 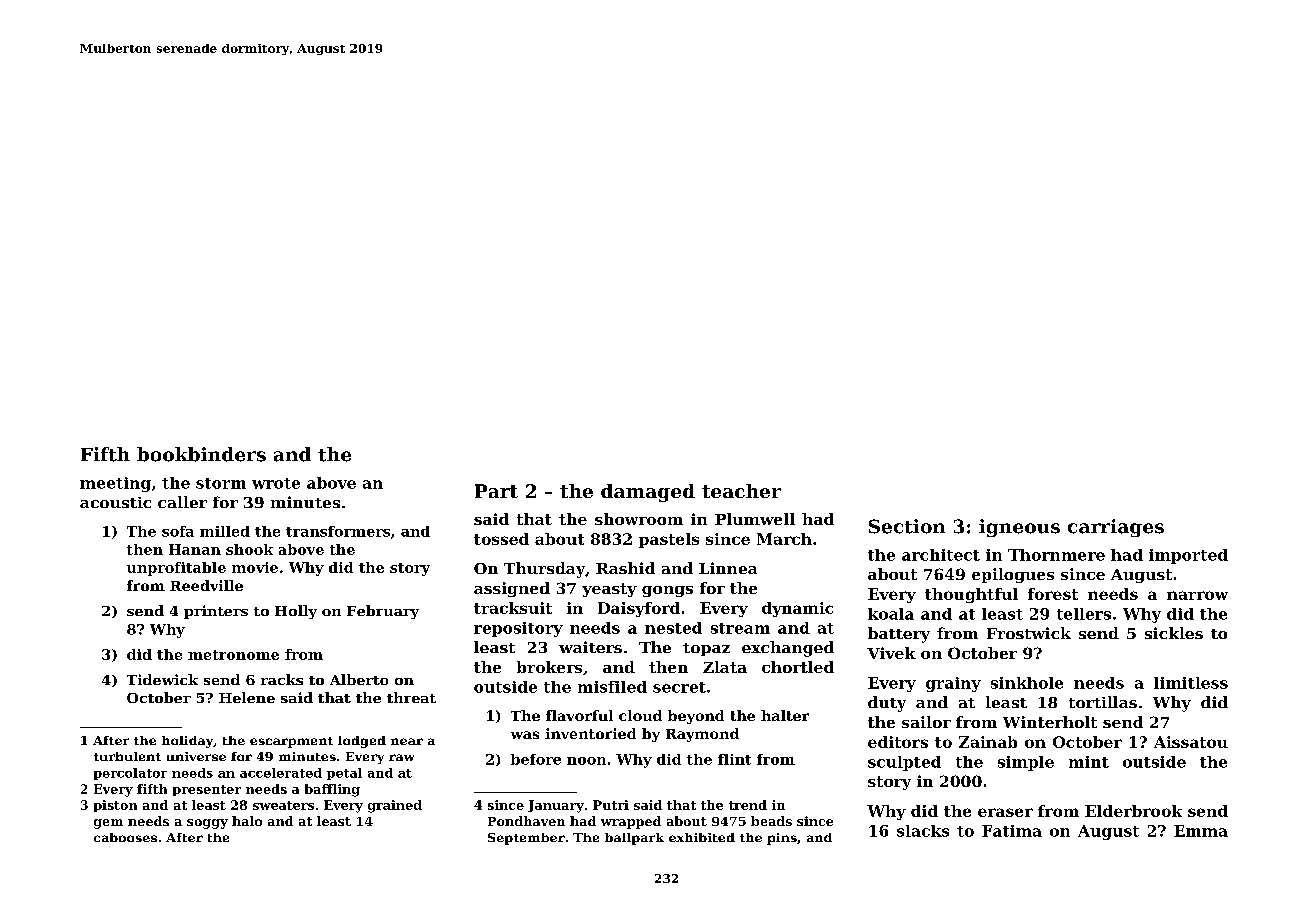 I want to click on Emma, so click(x=1201, y=831).
